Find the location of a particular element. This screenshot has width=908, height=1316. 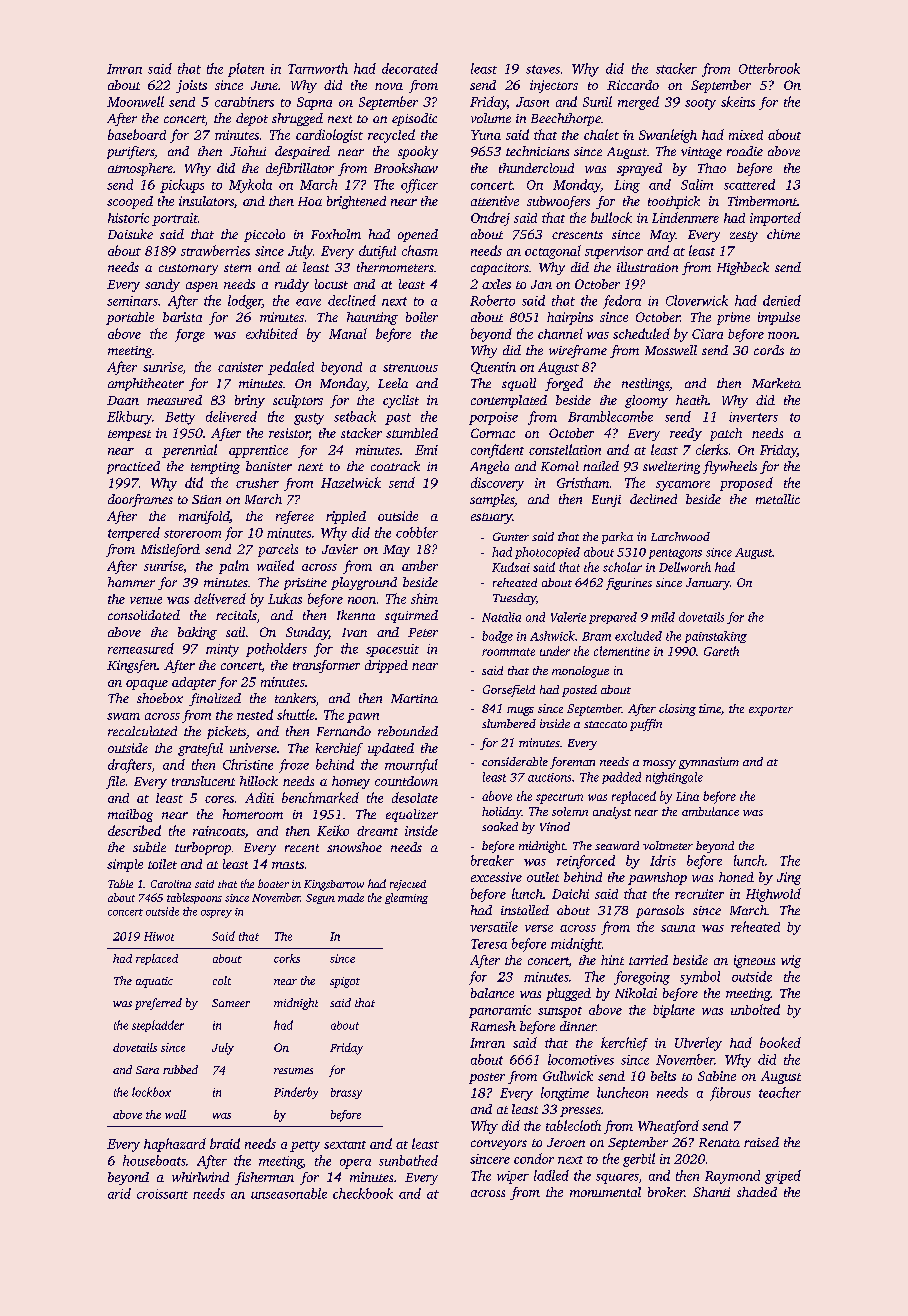

arid is located at coordinates (119, 1193).
